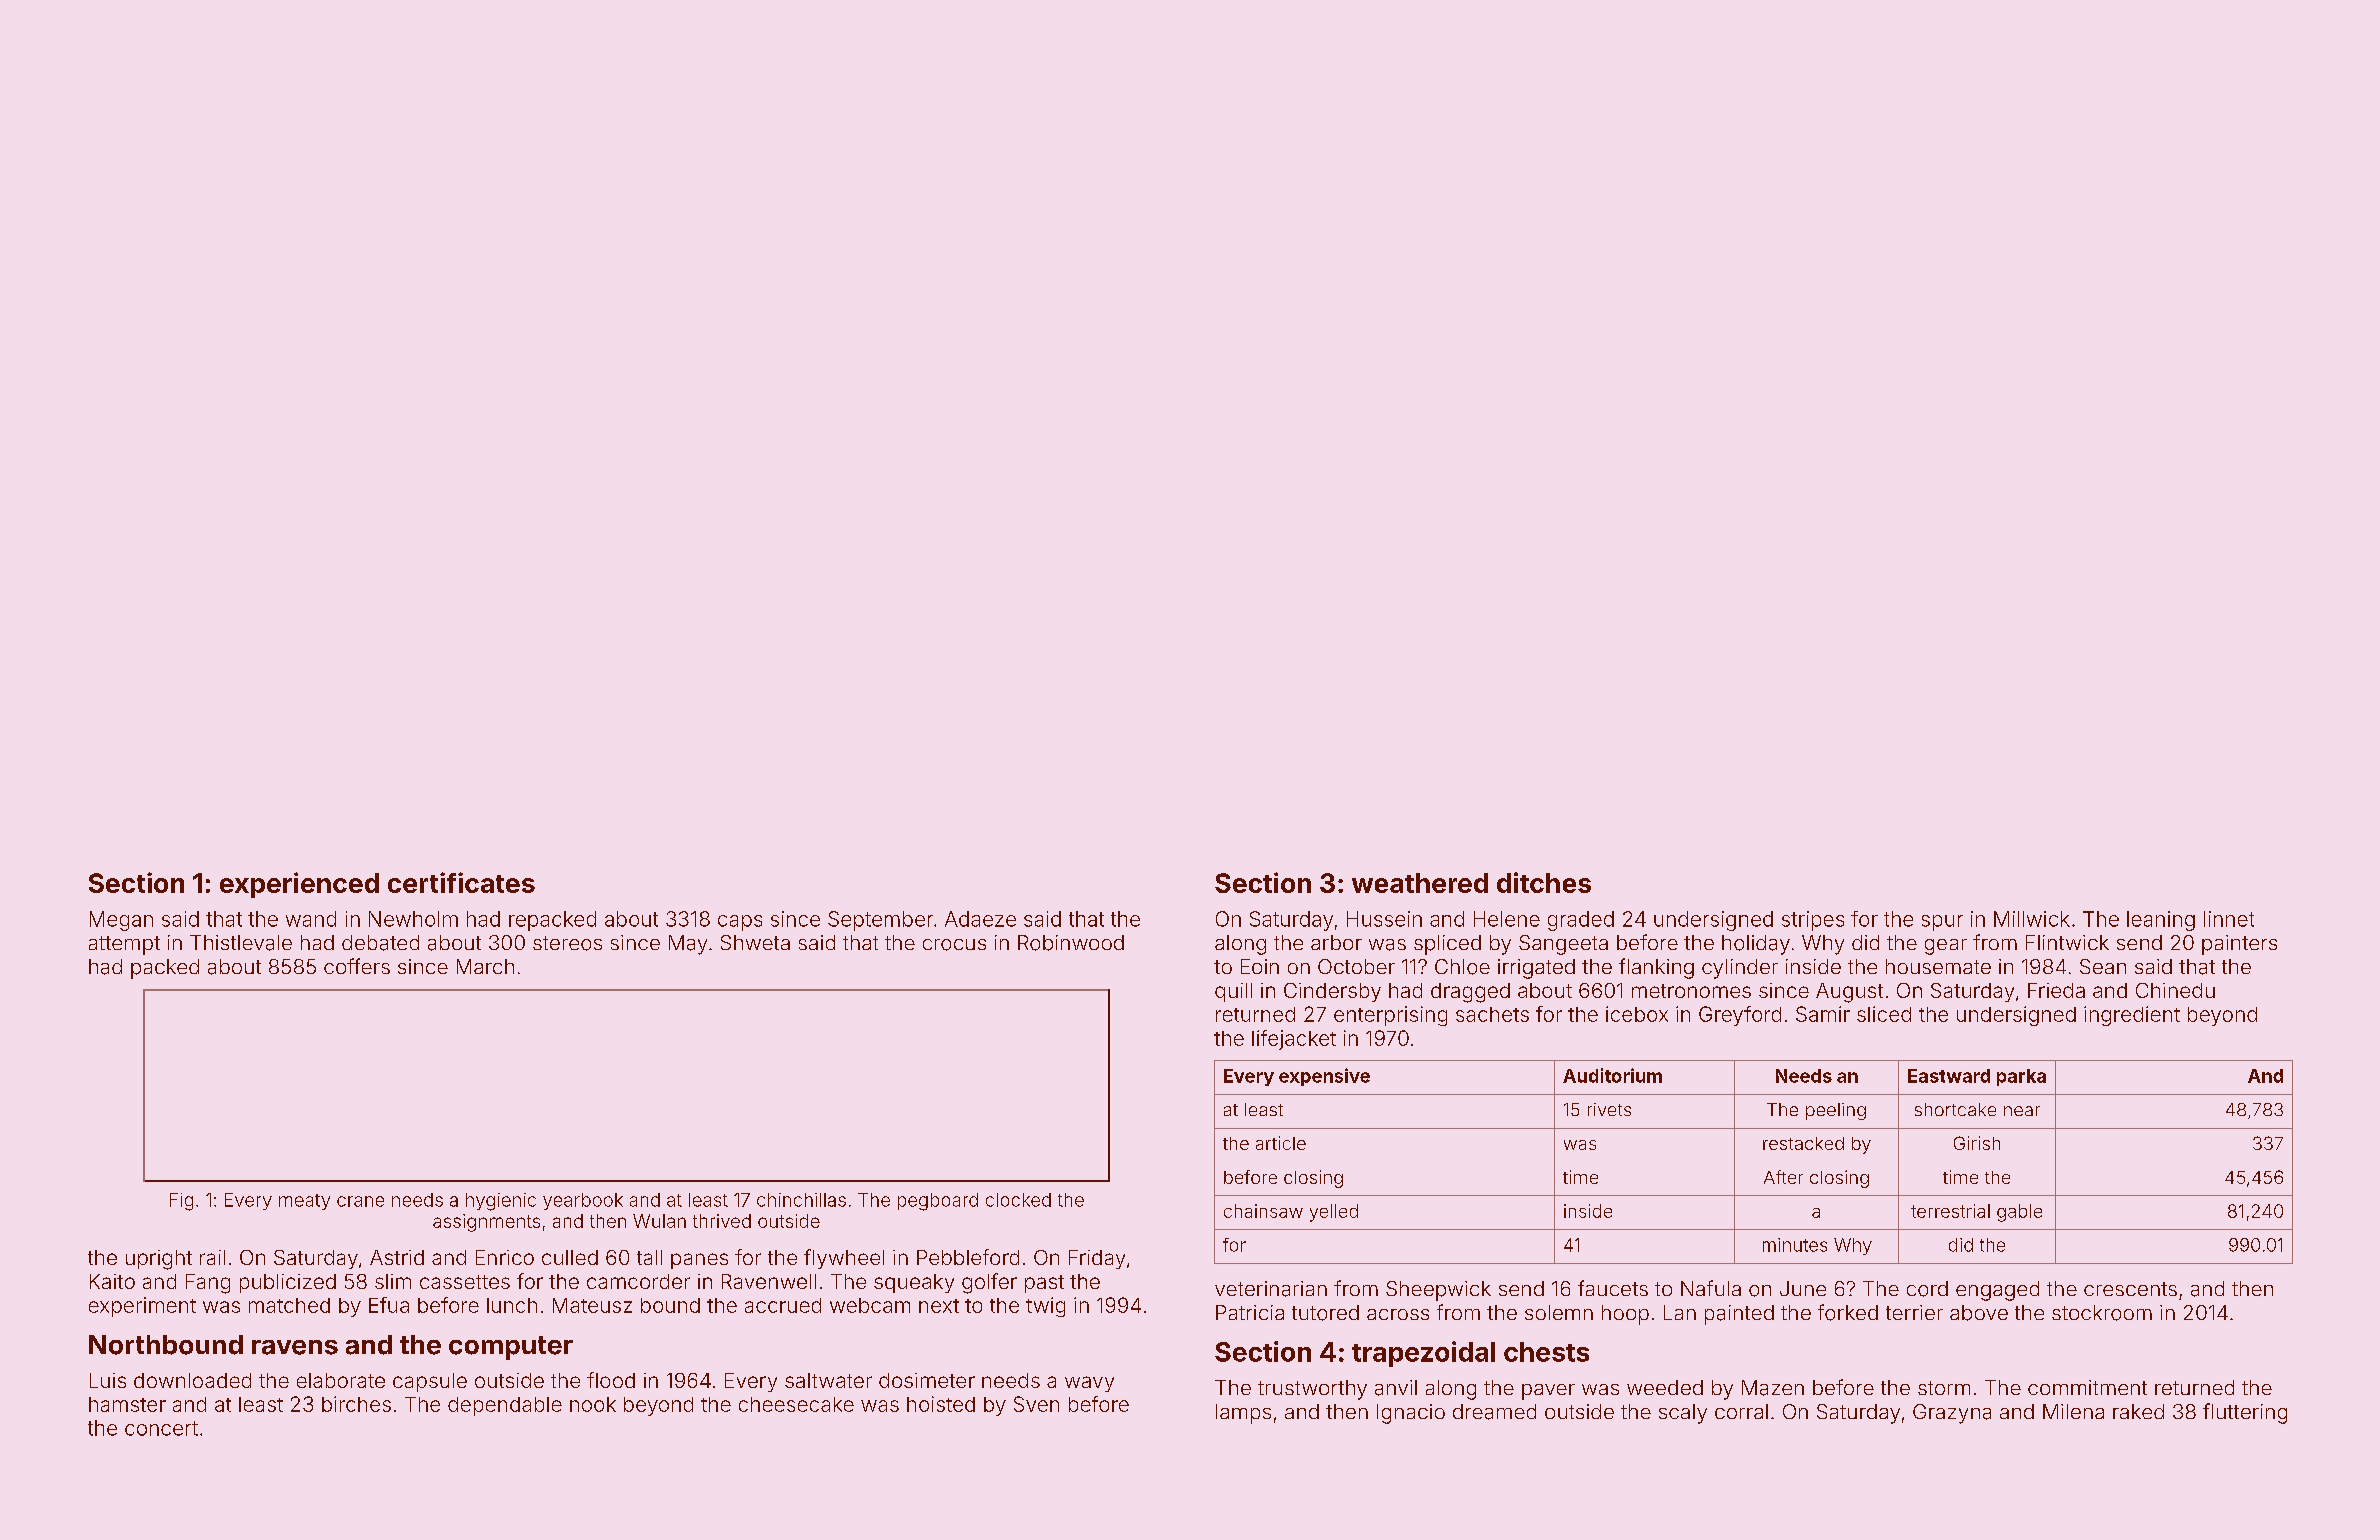 The height and width of the document is (1540, 2380). I want to click on gear, so click(1946, 947).
